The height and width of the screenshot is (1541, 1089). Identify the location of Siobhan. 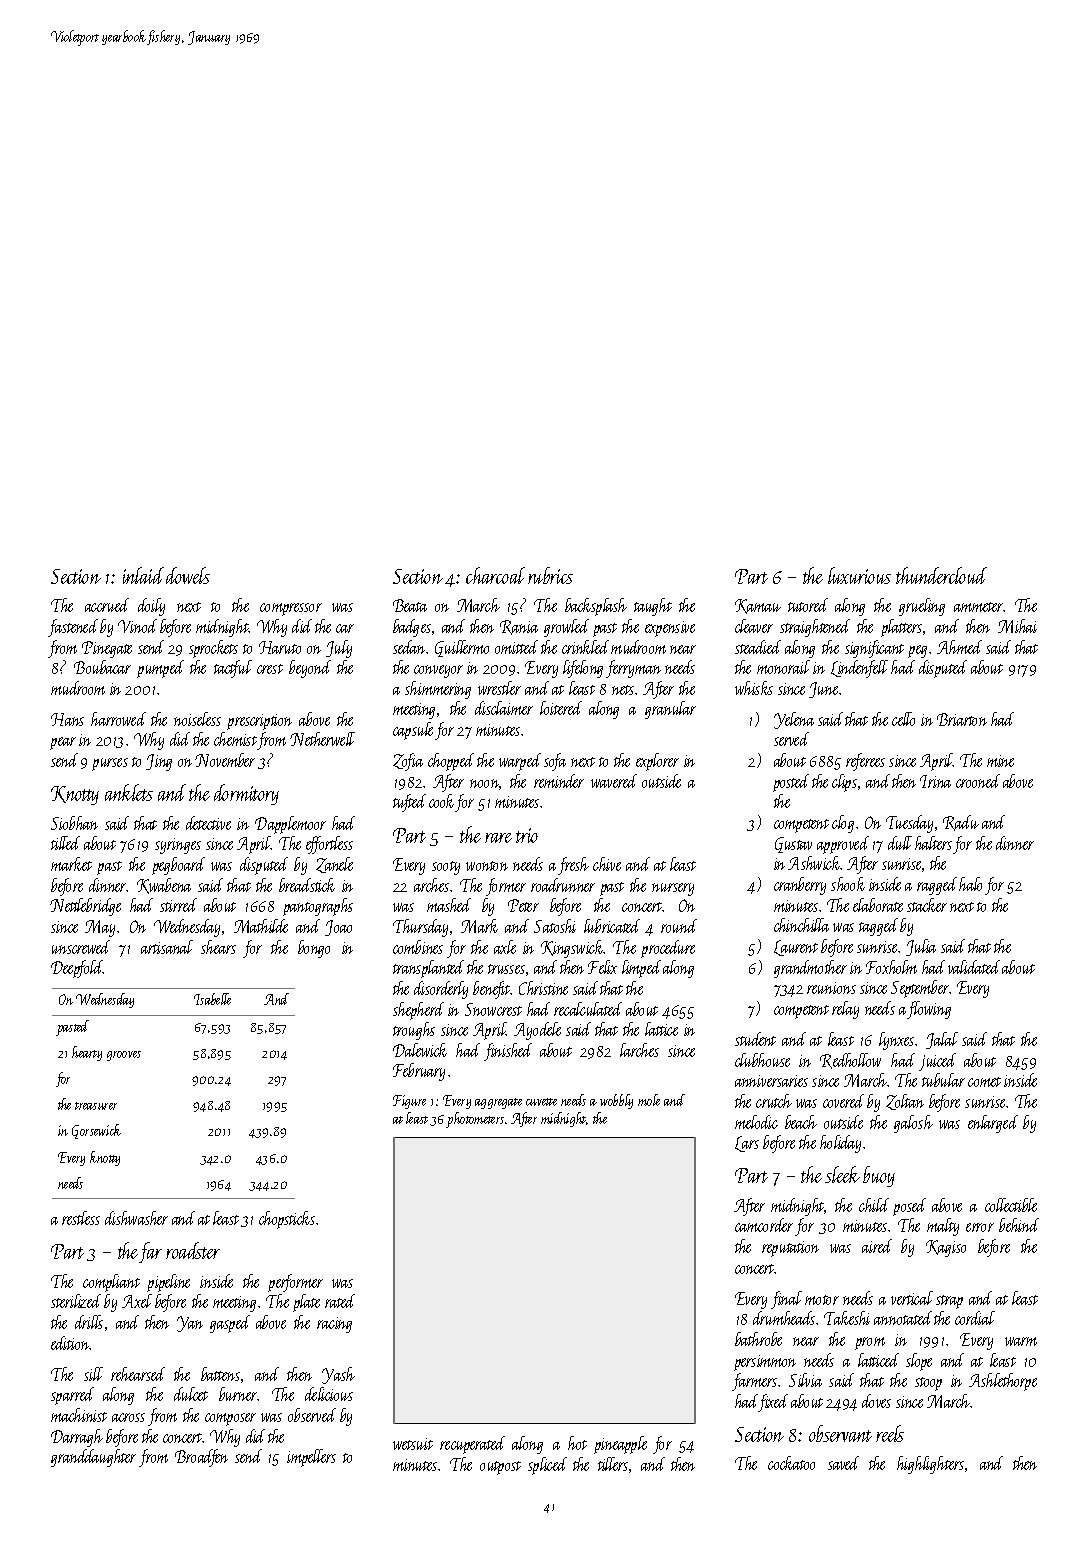
(74, 823).
